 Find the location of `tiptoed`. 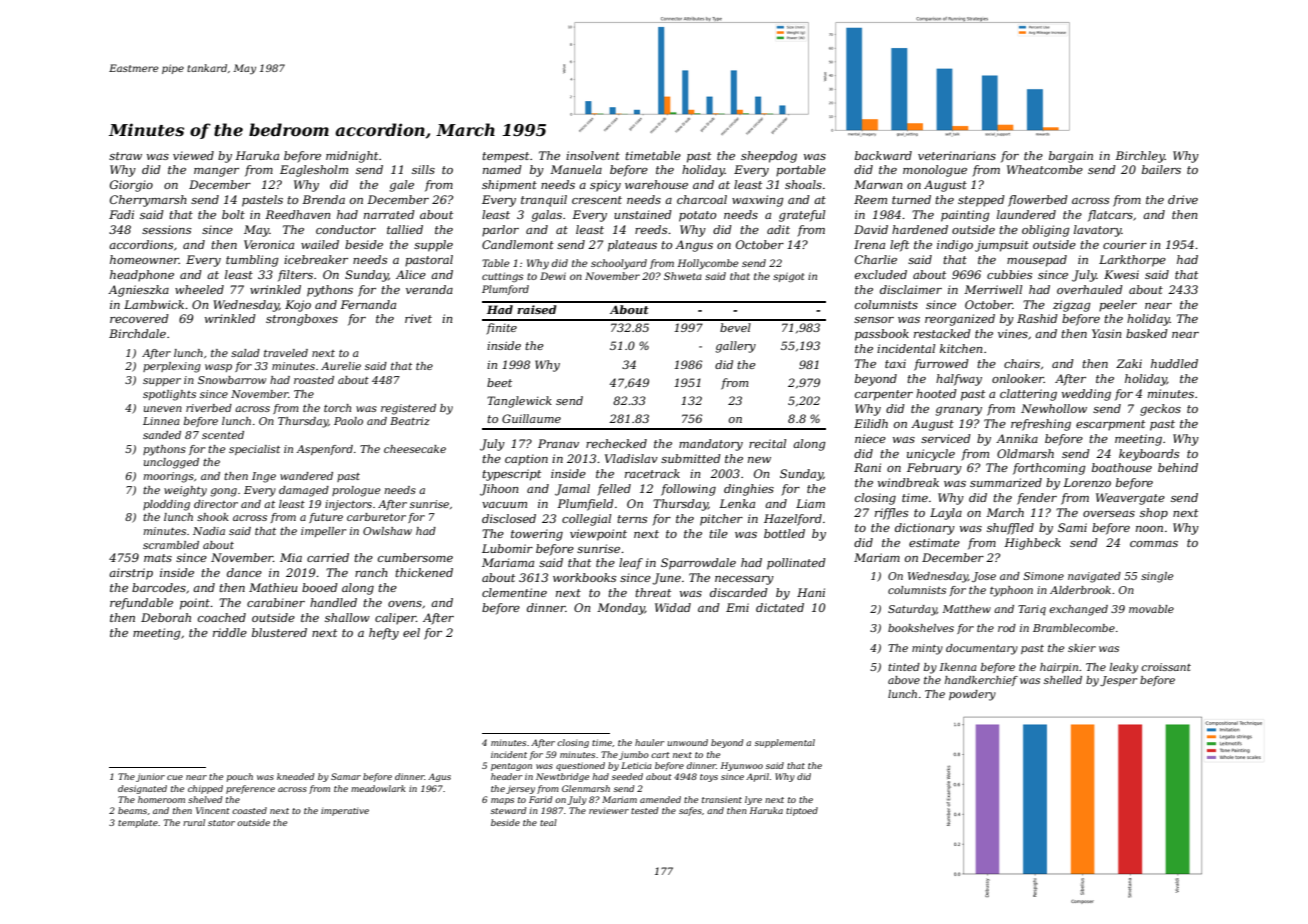

tiptoed is located at coordinates (802, 811).
